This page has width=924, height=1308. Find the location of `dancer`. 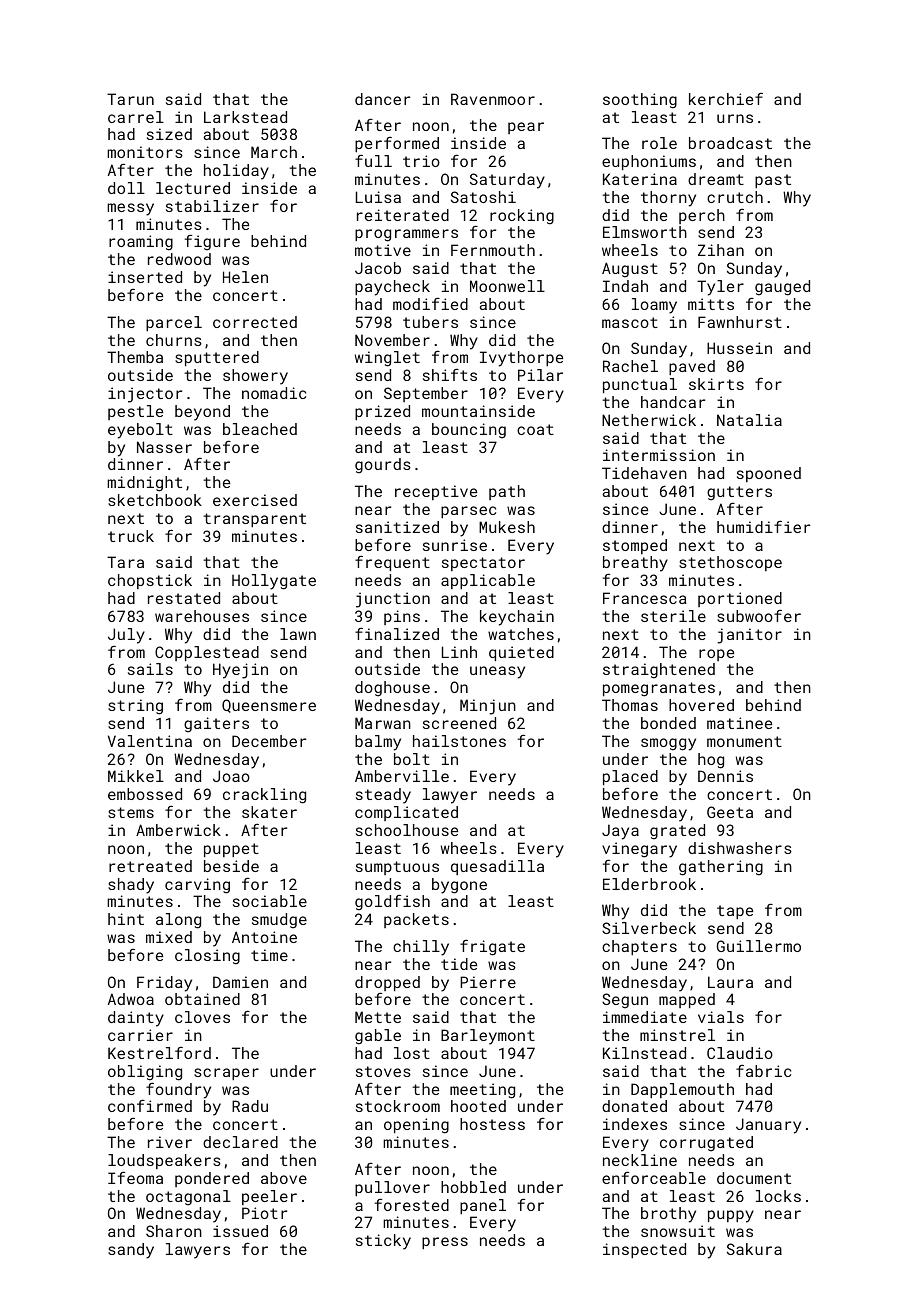

dancer is located at coordinates (382, 99).
